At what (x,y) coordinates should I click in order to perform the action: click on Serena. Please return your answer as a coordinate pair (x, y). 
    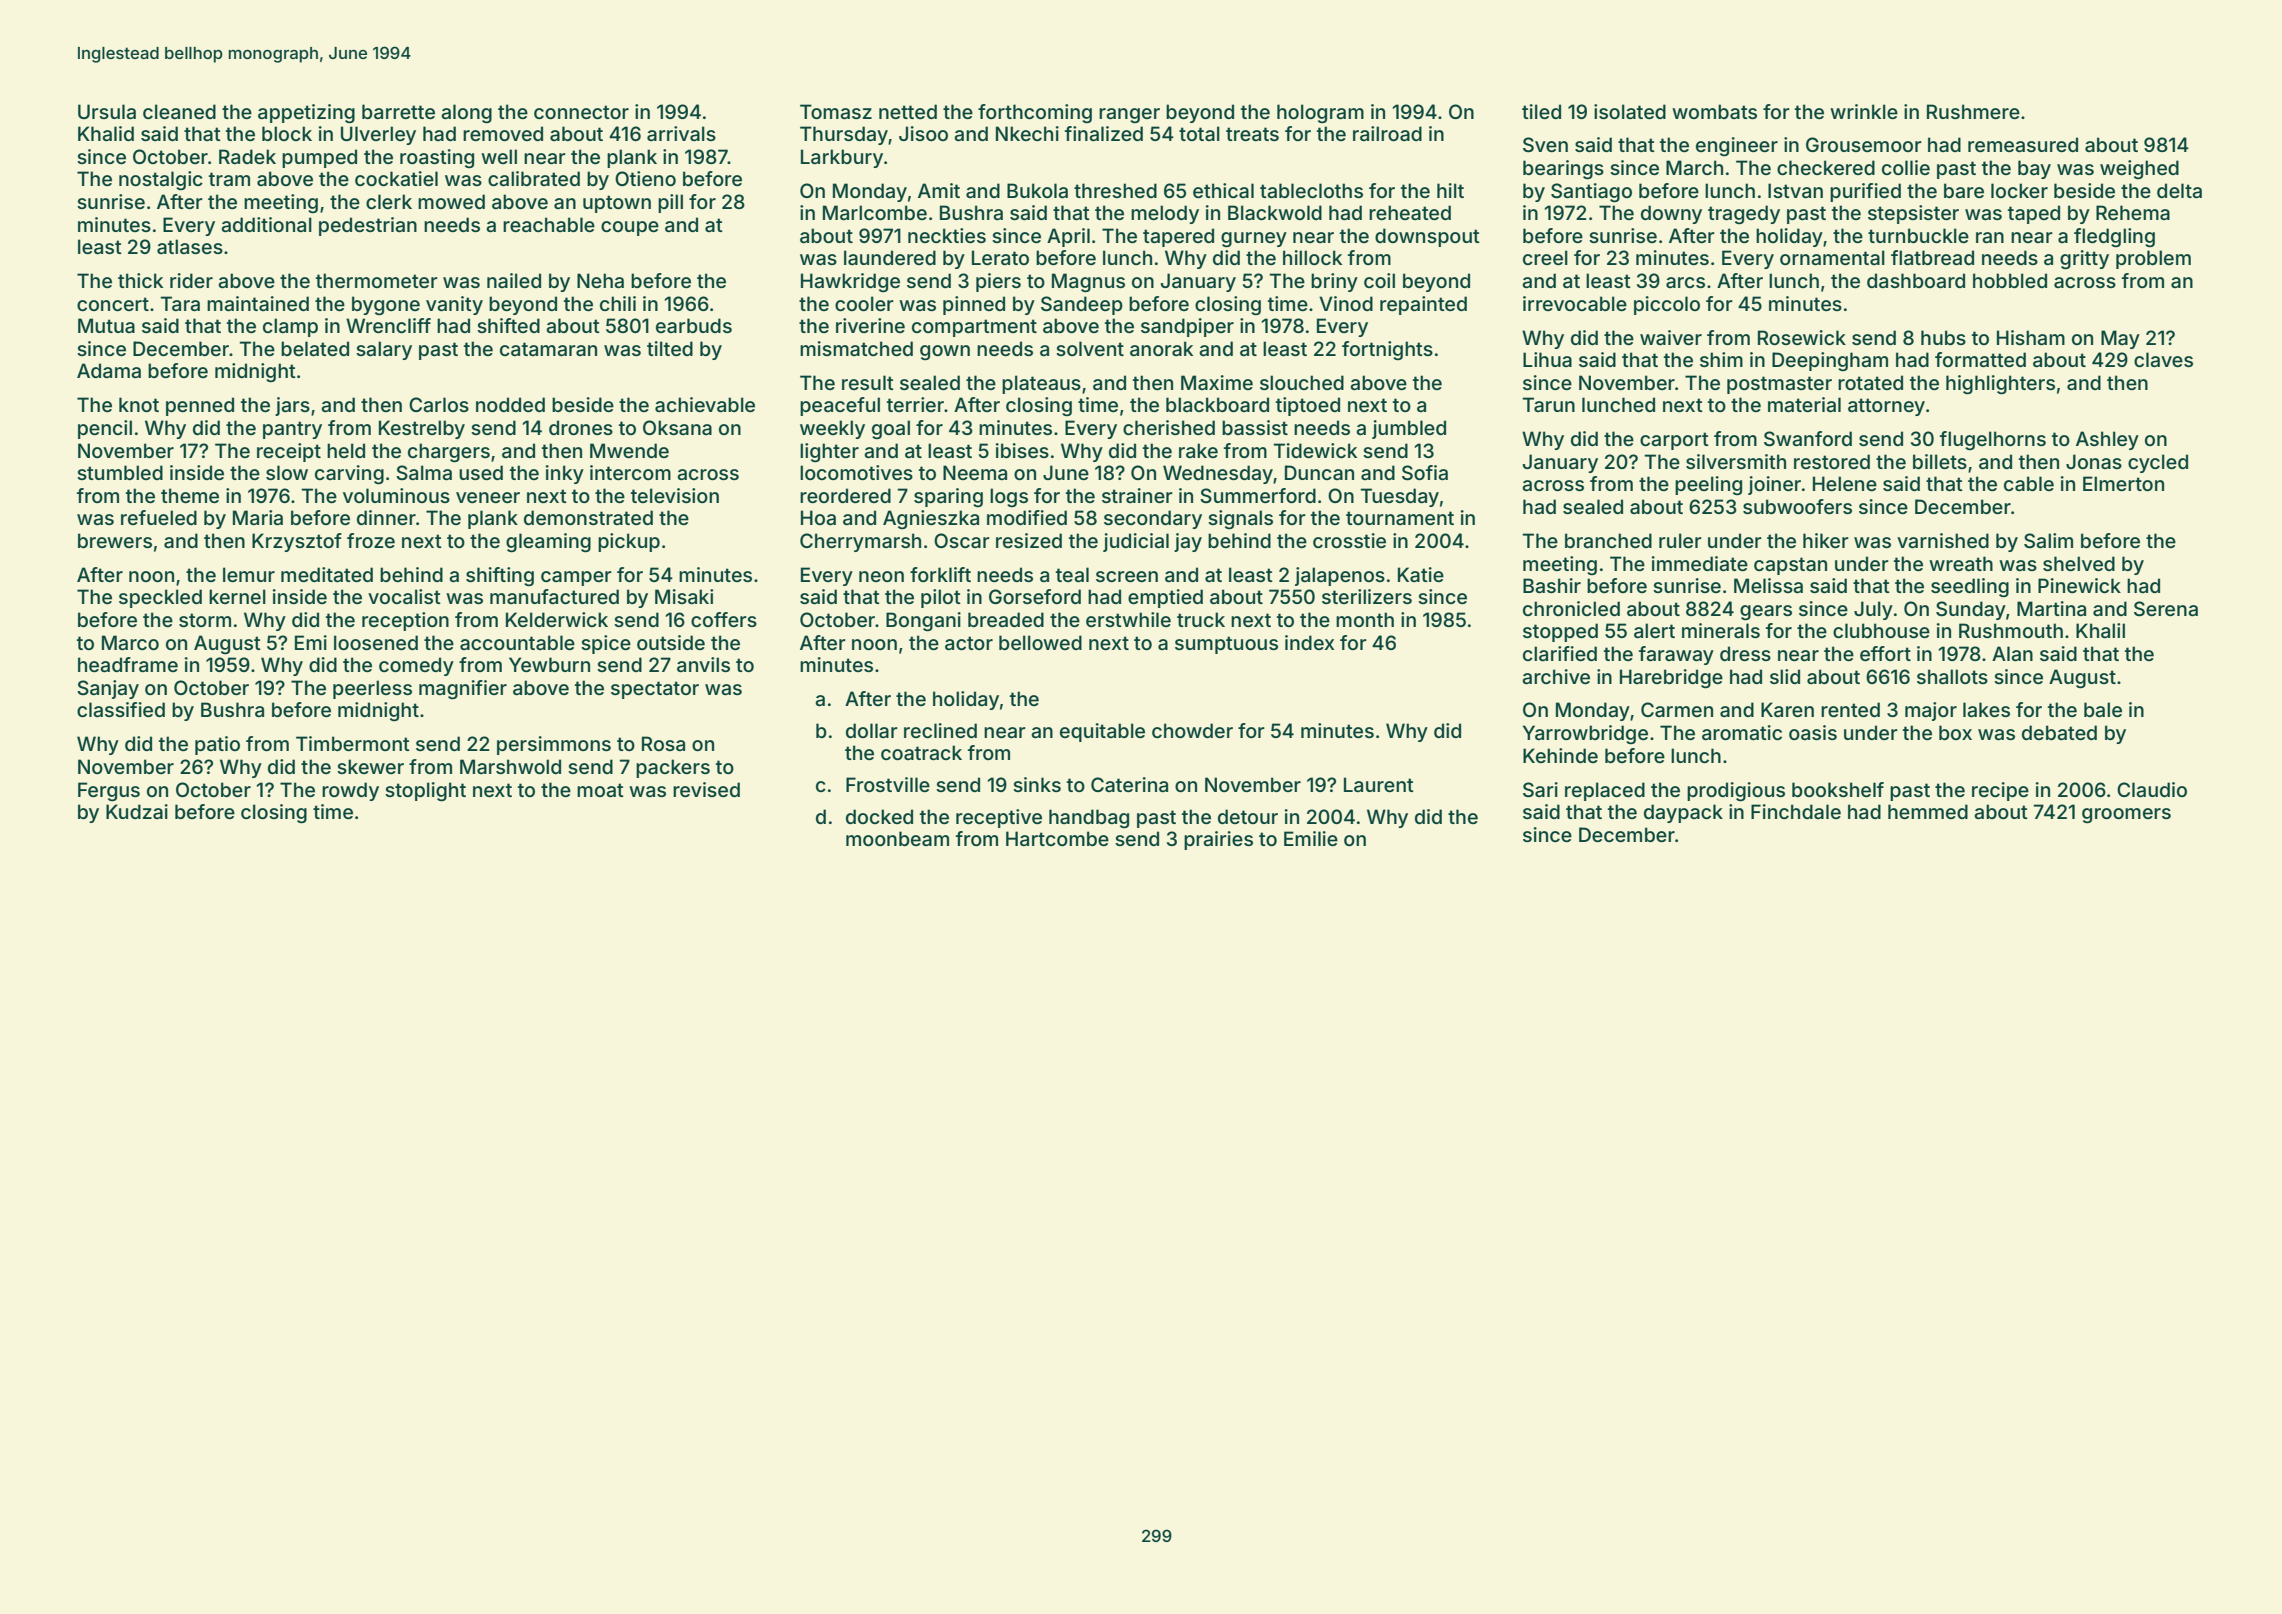
    Looking at the image, I should click on (2166, 609).
